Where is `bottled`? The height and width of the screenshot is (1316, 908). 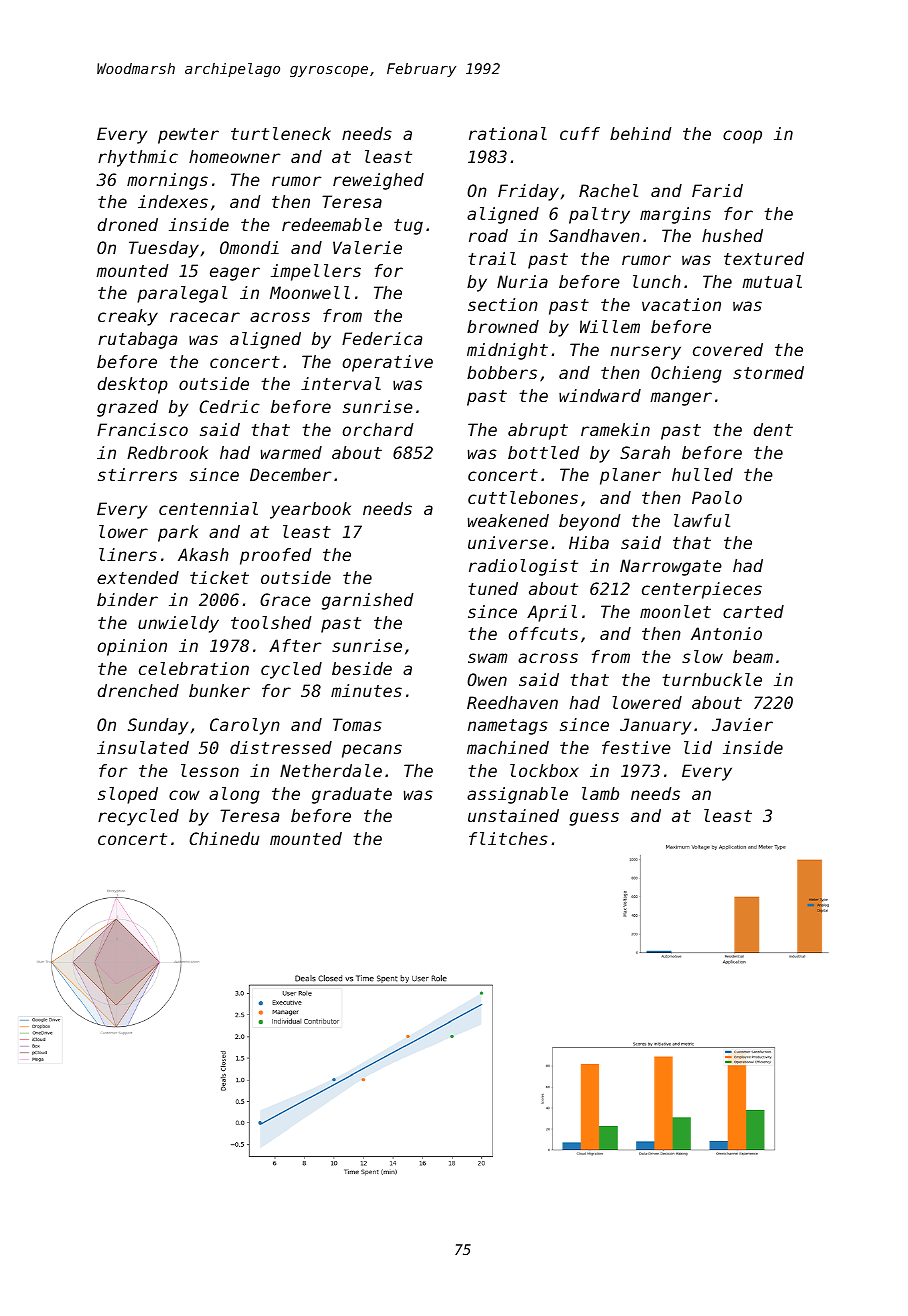 bottled is located at coordinates (544, 452).
